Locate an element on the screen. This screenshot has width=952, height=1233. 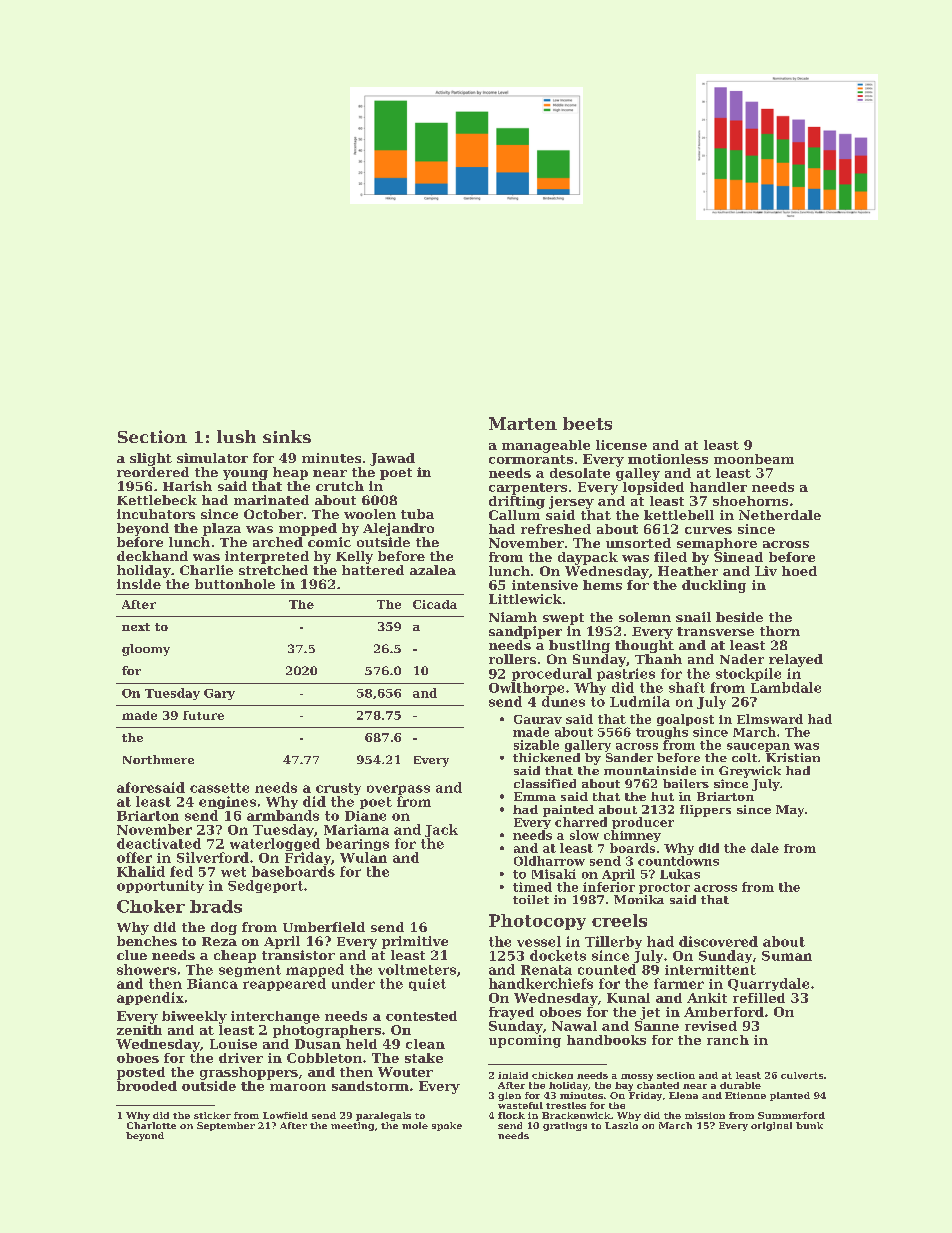
daypack is located at coordinates (588, 558).
